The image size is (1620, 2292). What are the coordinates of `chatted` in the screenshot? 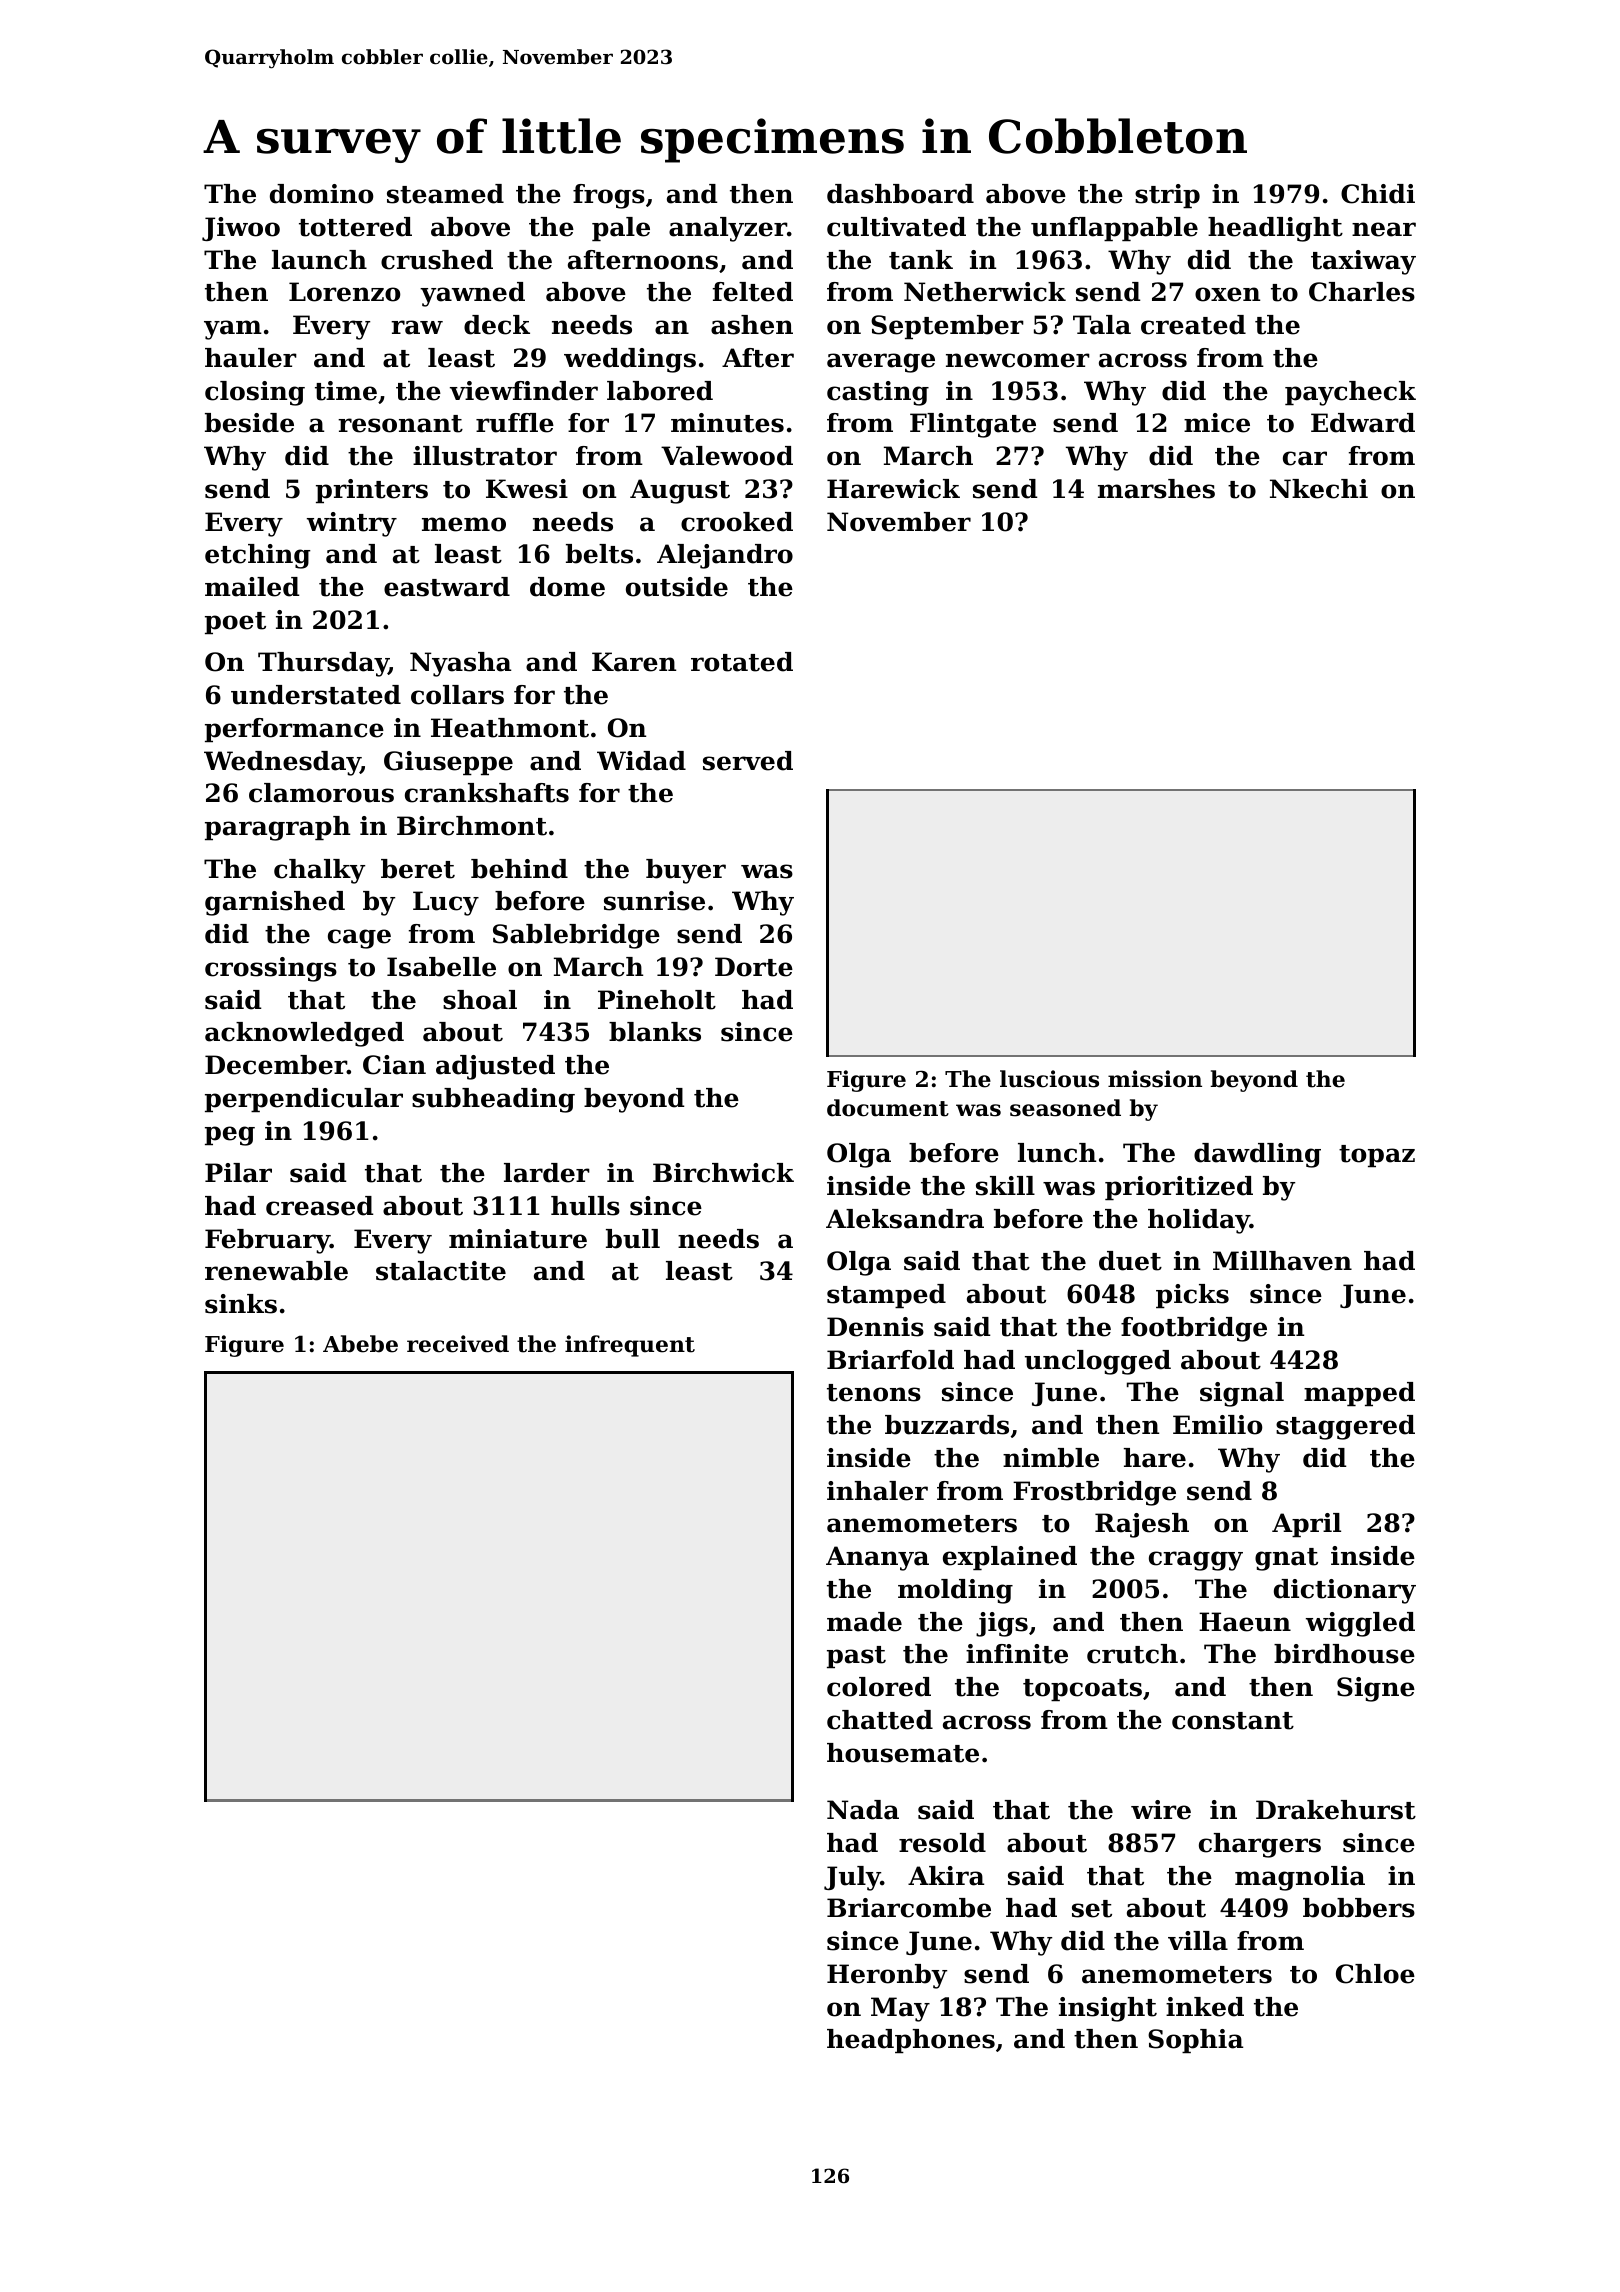 It's located at (880, 1720).
